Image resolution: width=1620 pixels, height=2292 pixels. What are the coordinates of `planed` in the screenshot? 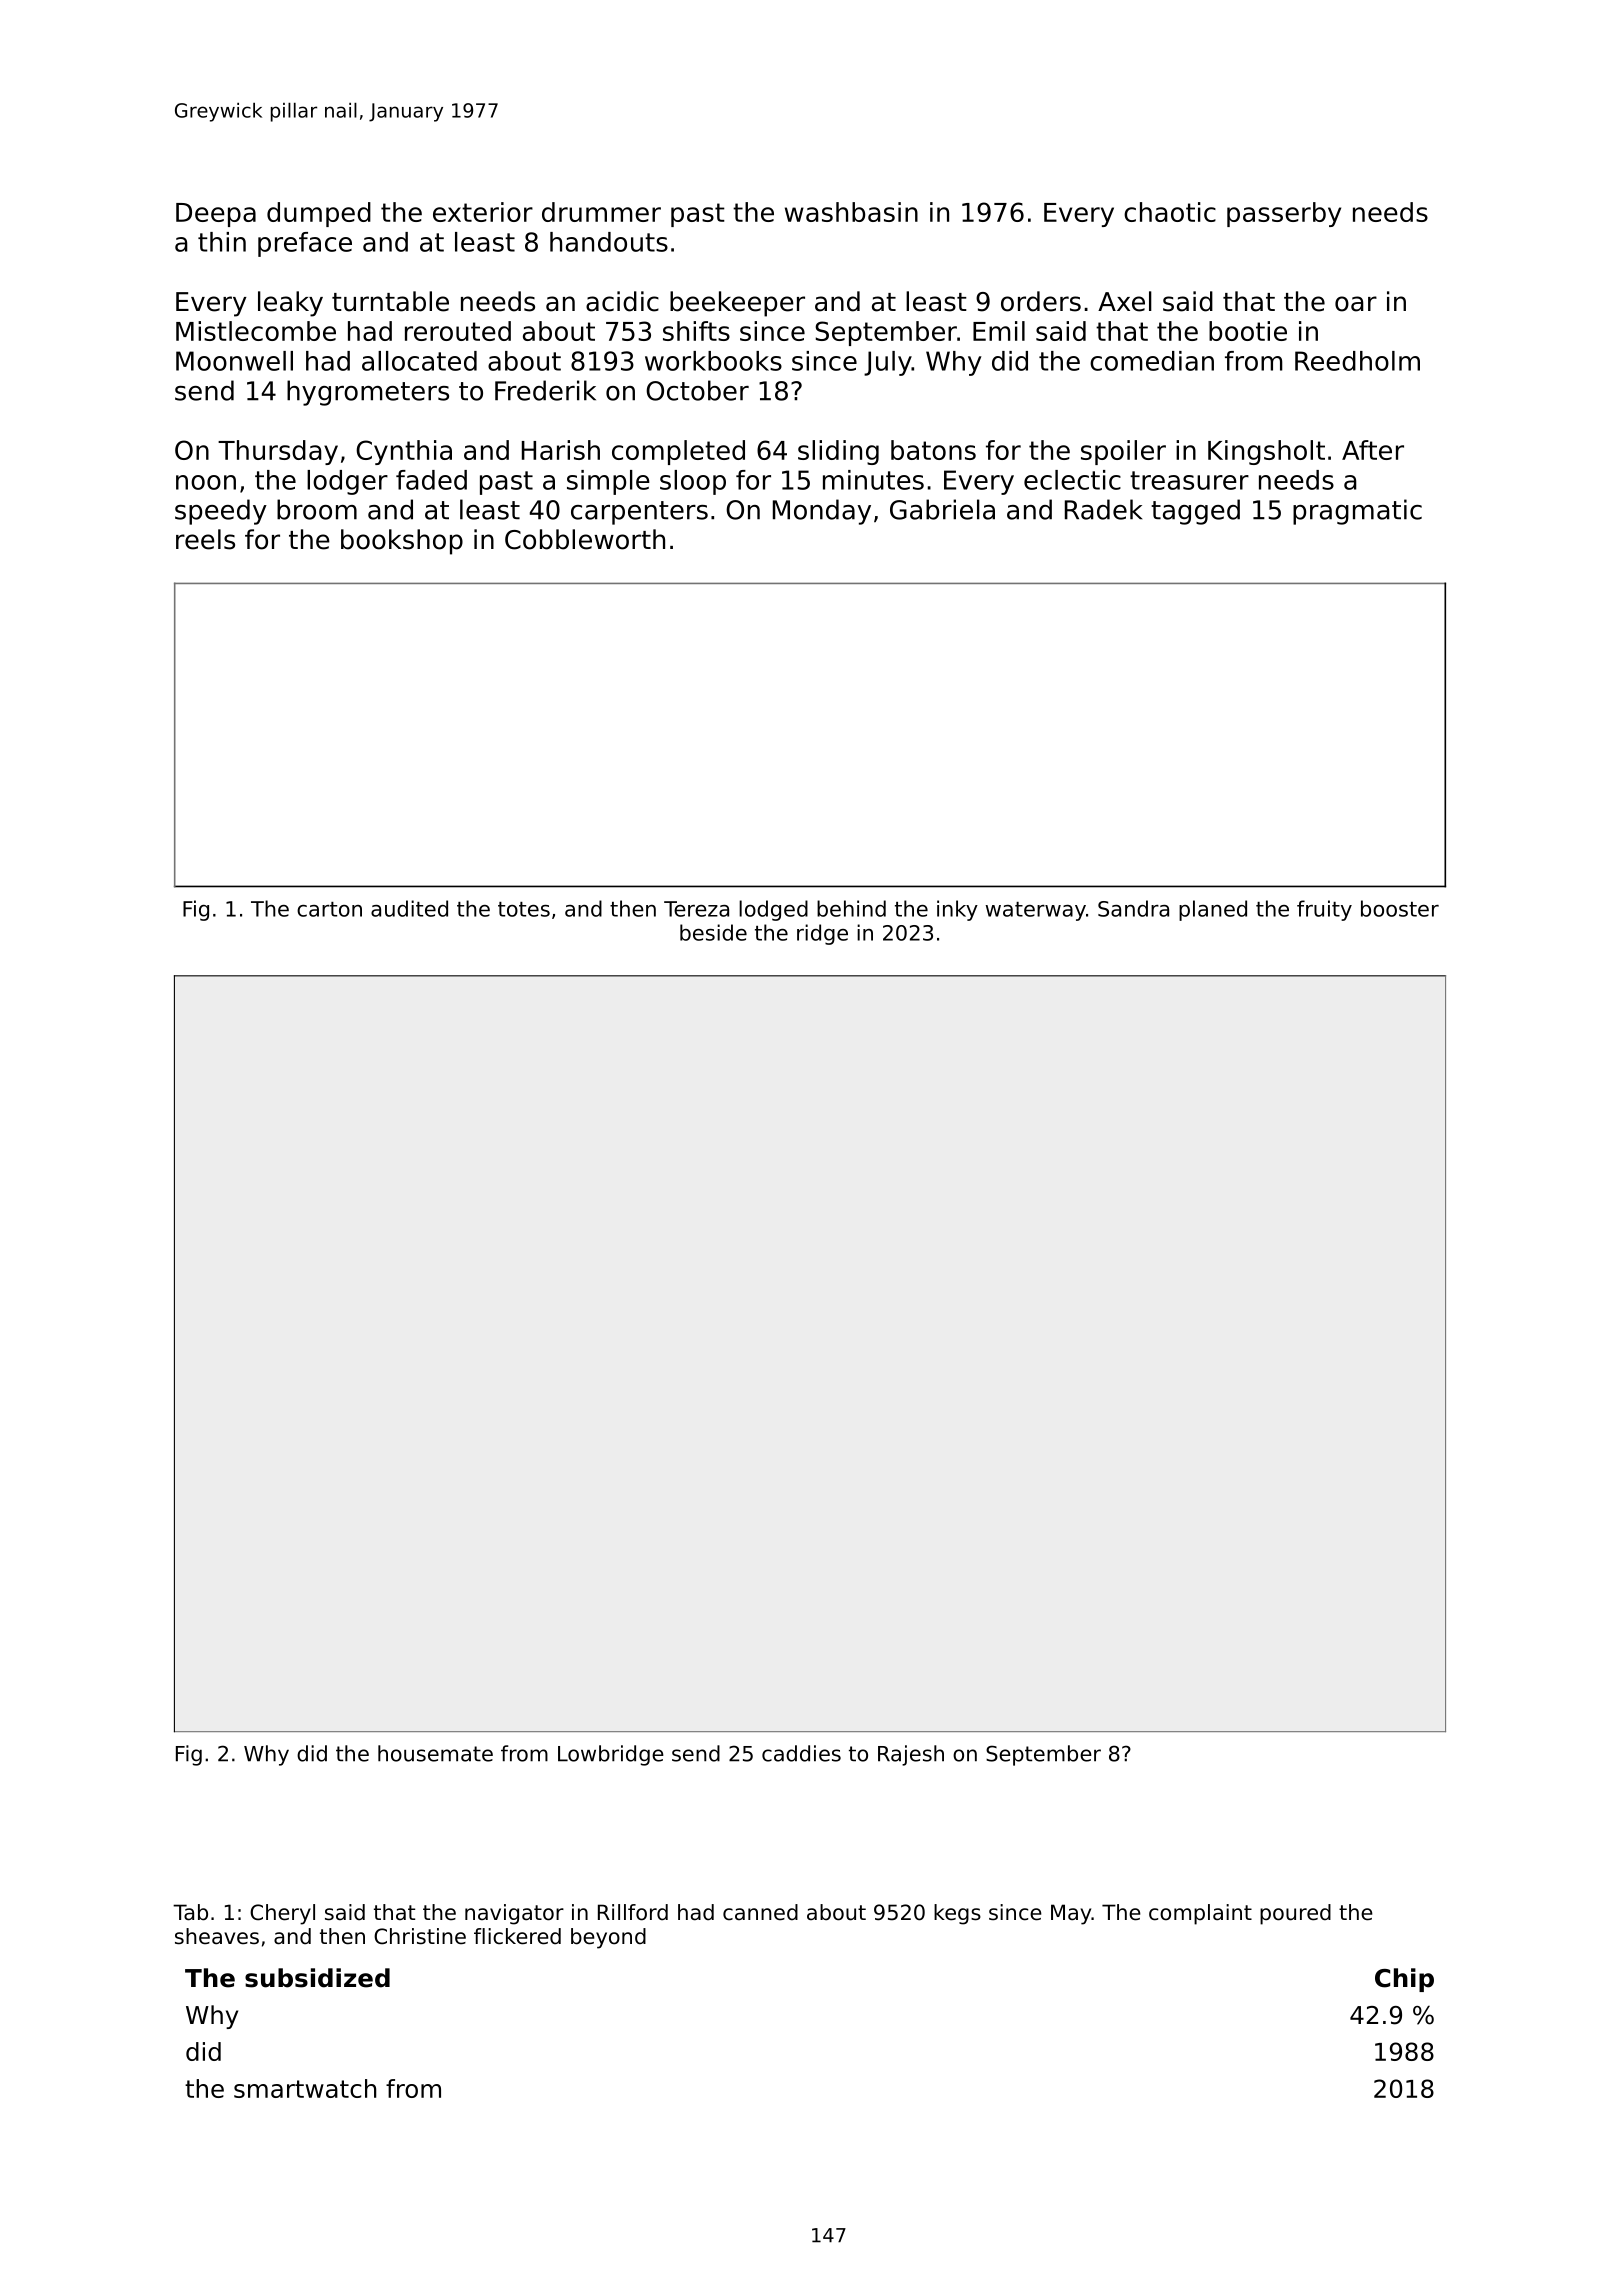 It's located at (1213, 910).
